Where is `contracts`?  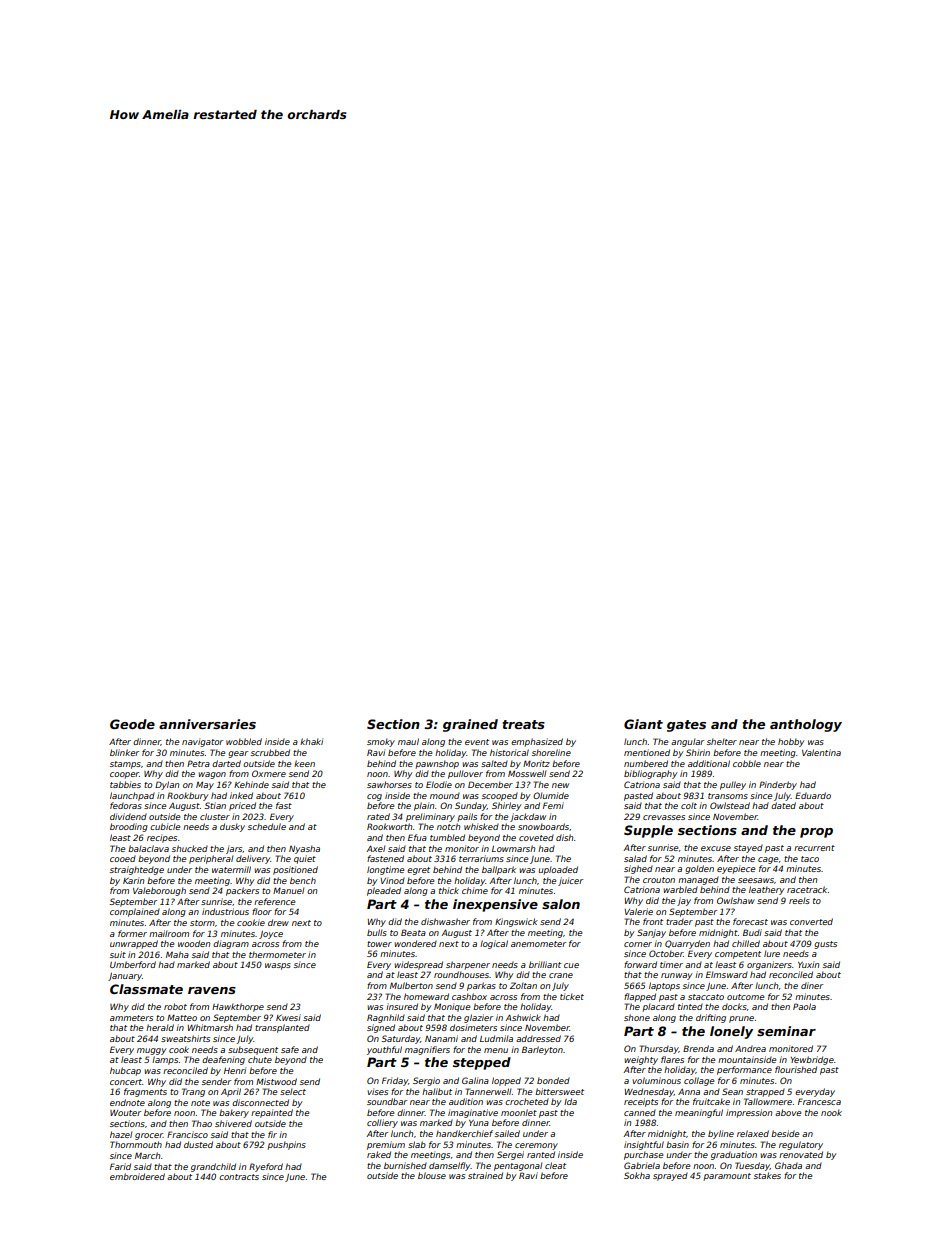
contracts is located at coordinates (239, 1177).
